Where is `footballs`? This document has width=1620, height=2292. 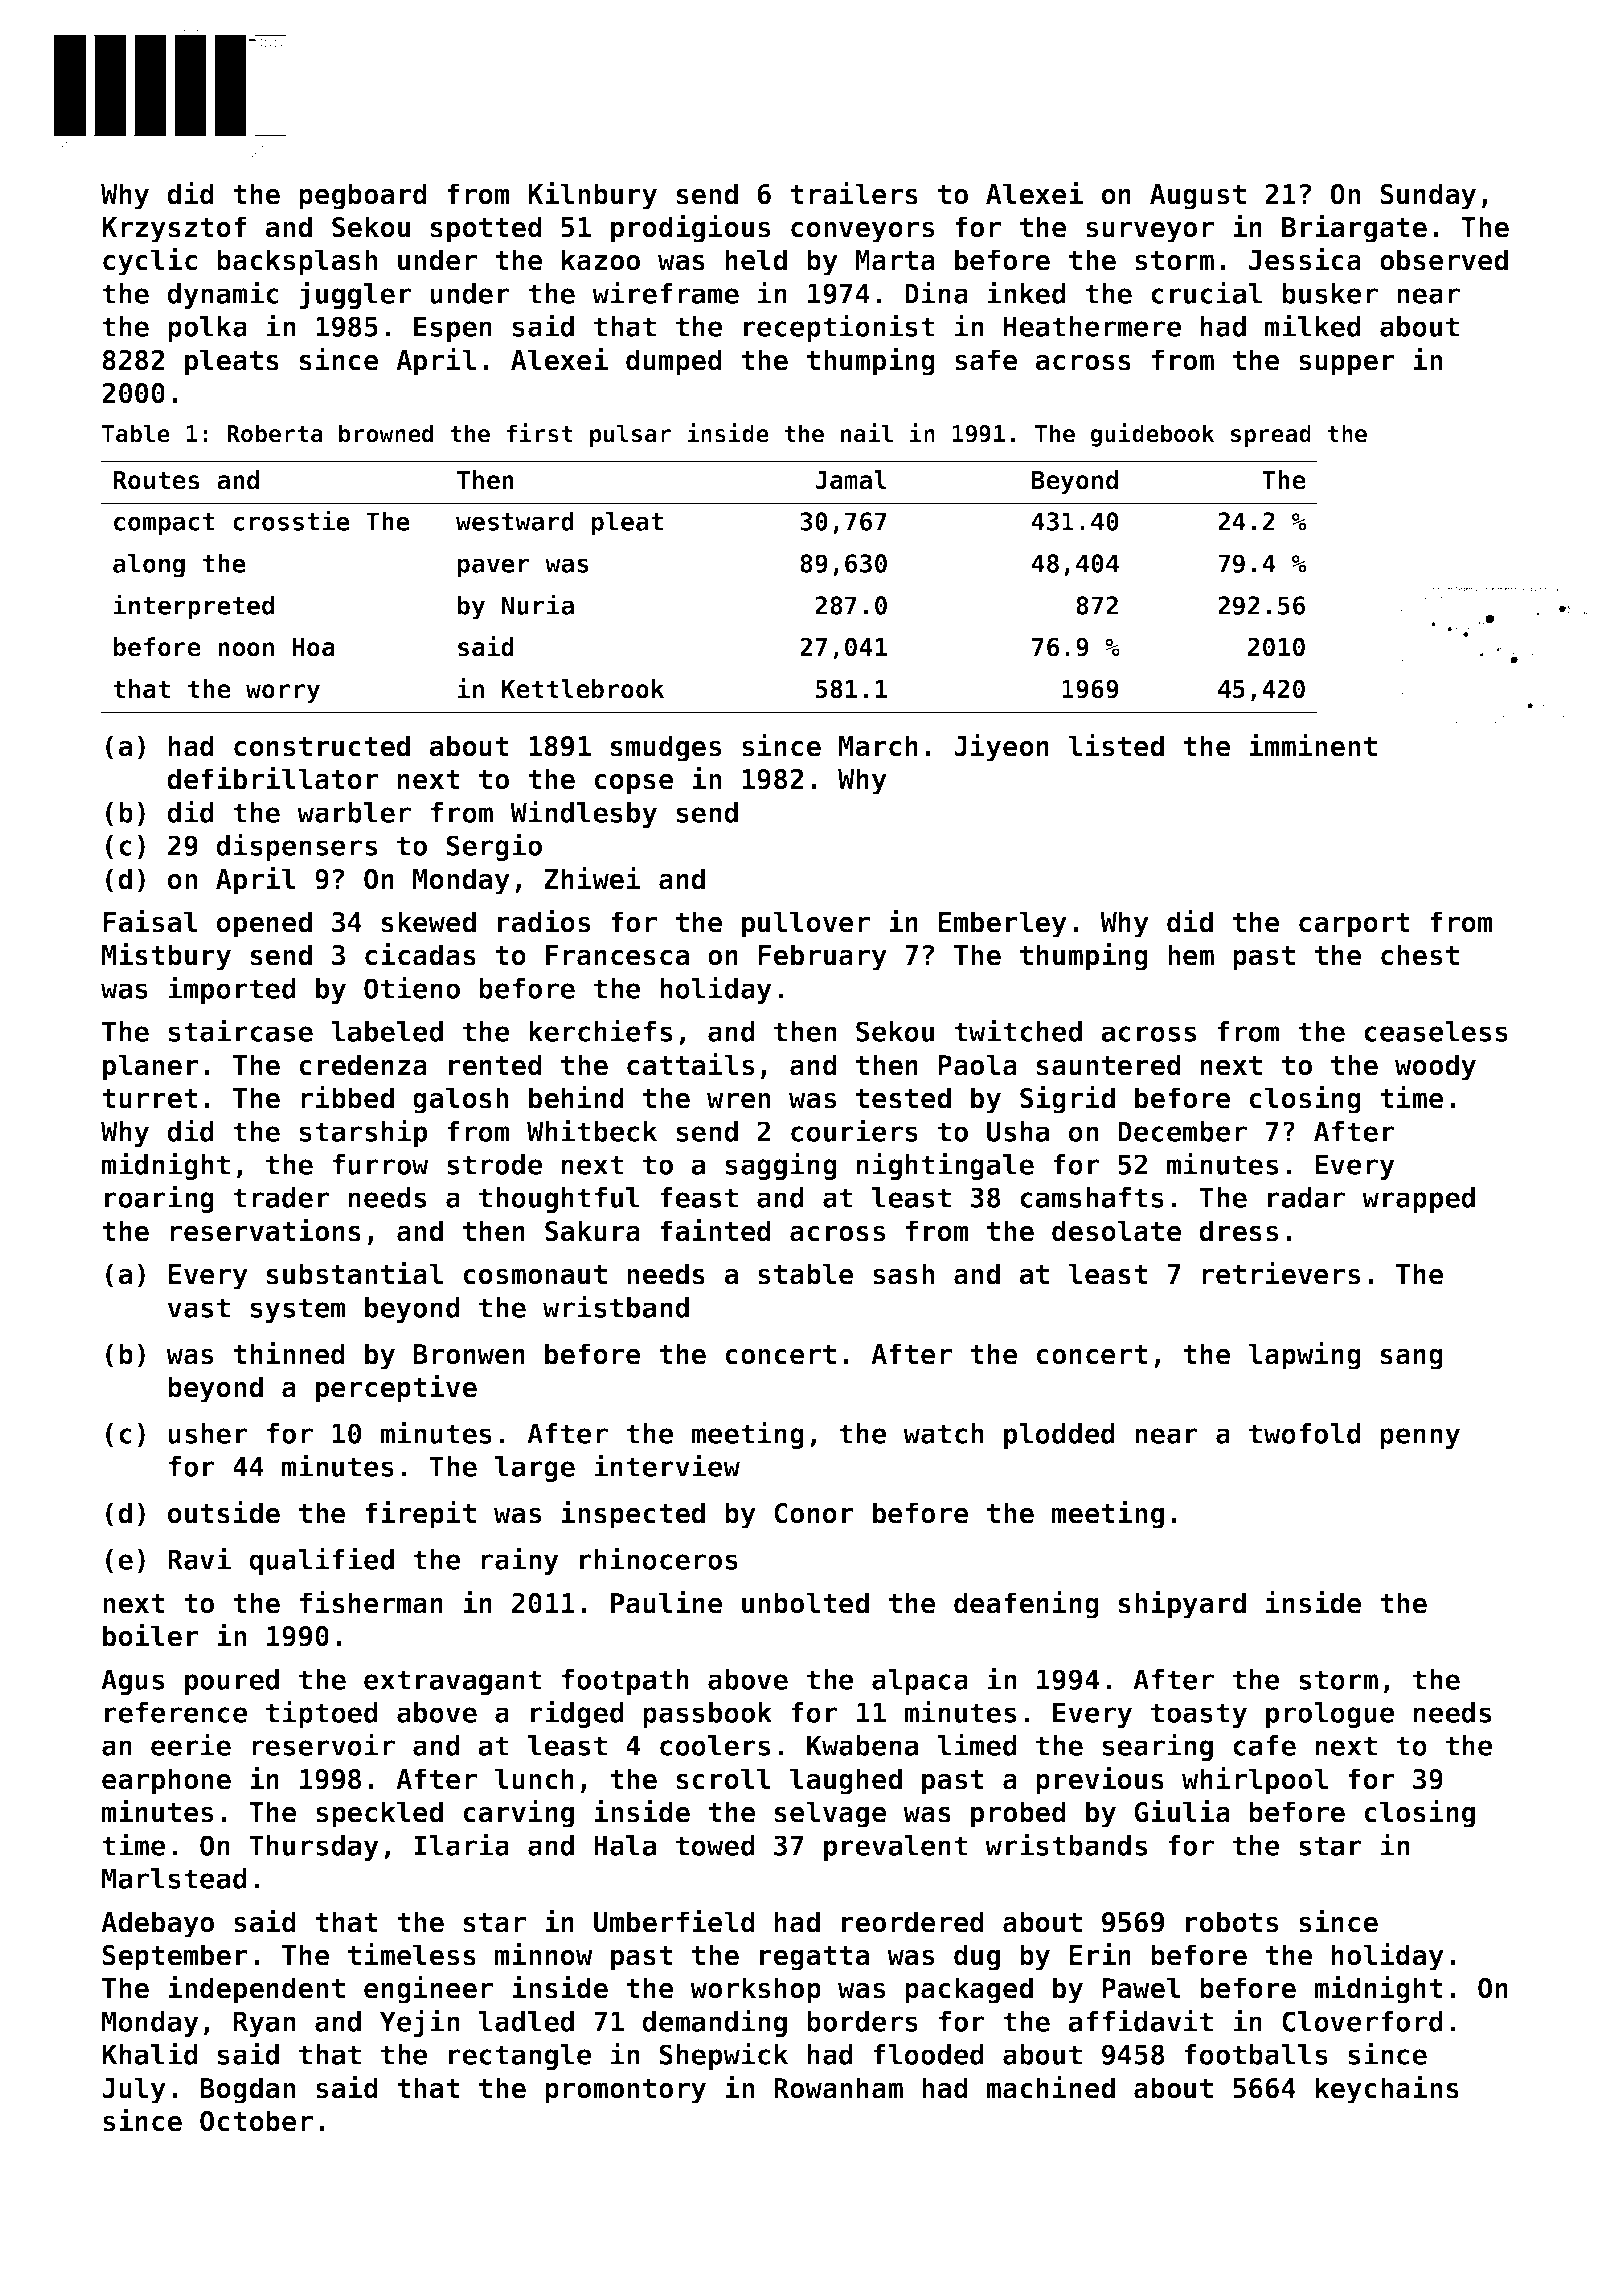 footballs is located at coordinates (1256, 2054).
